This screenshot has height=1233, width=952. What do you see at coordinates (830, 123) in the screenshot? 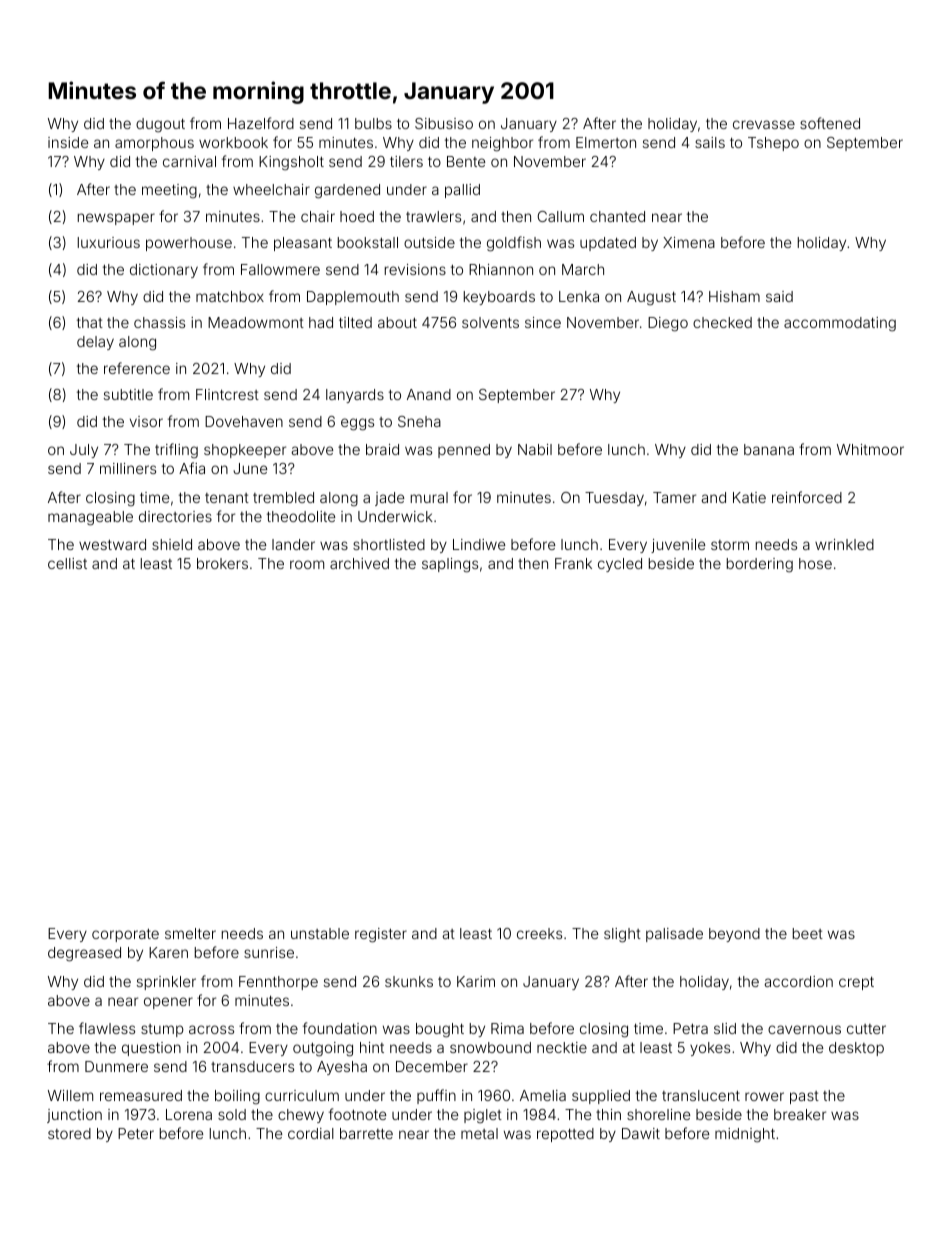
I see `softened` at bounding box center [830, 123].
